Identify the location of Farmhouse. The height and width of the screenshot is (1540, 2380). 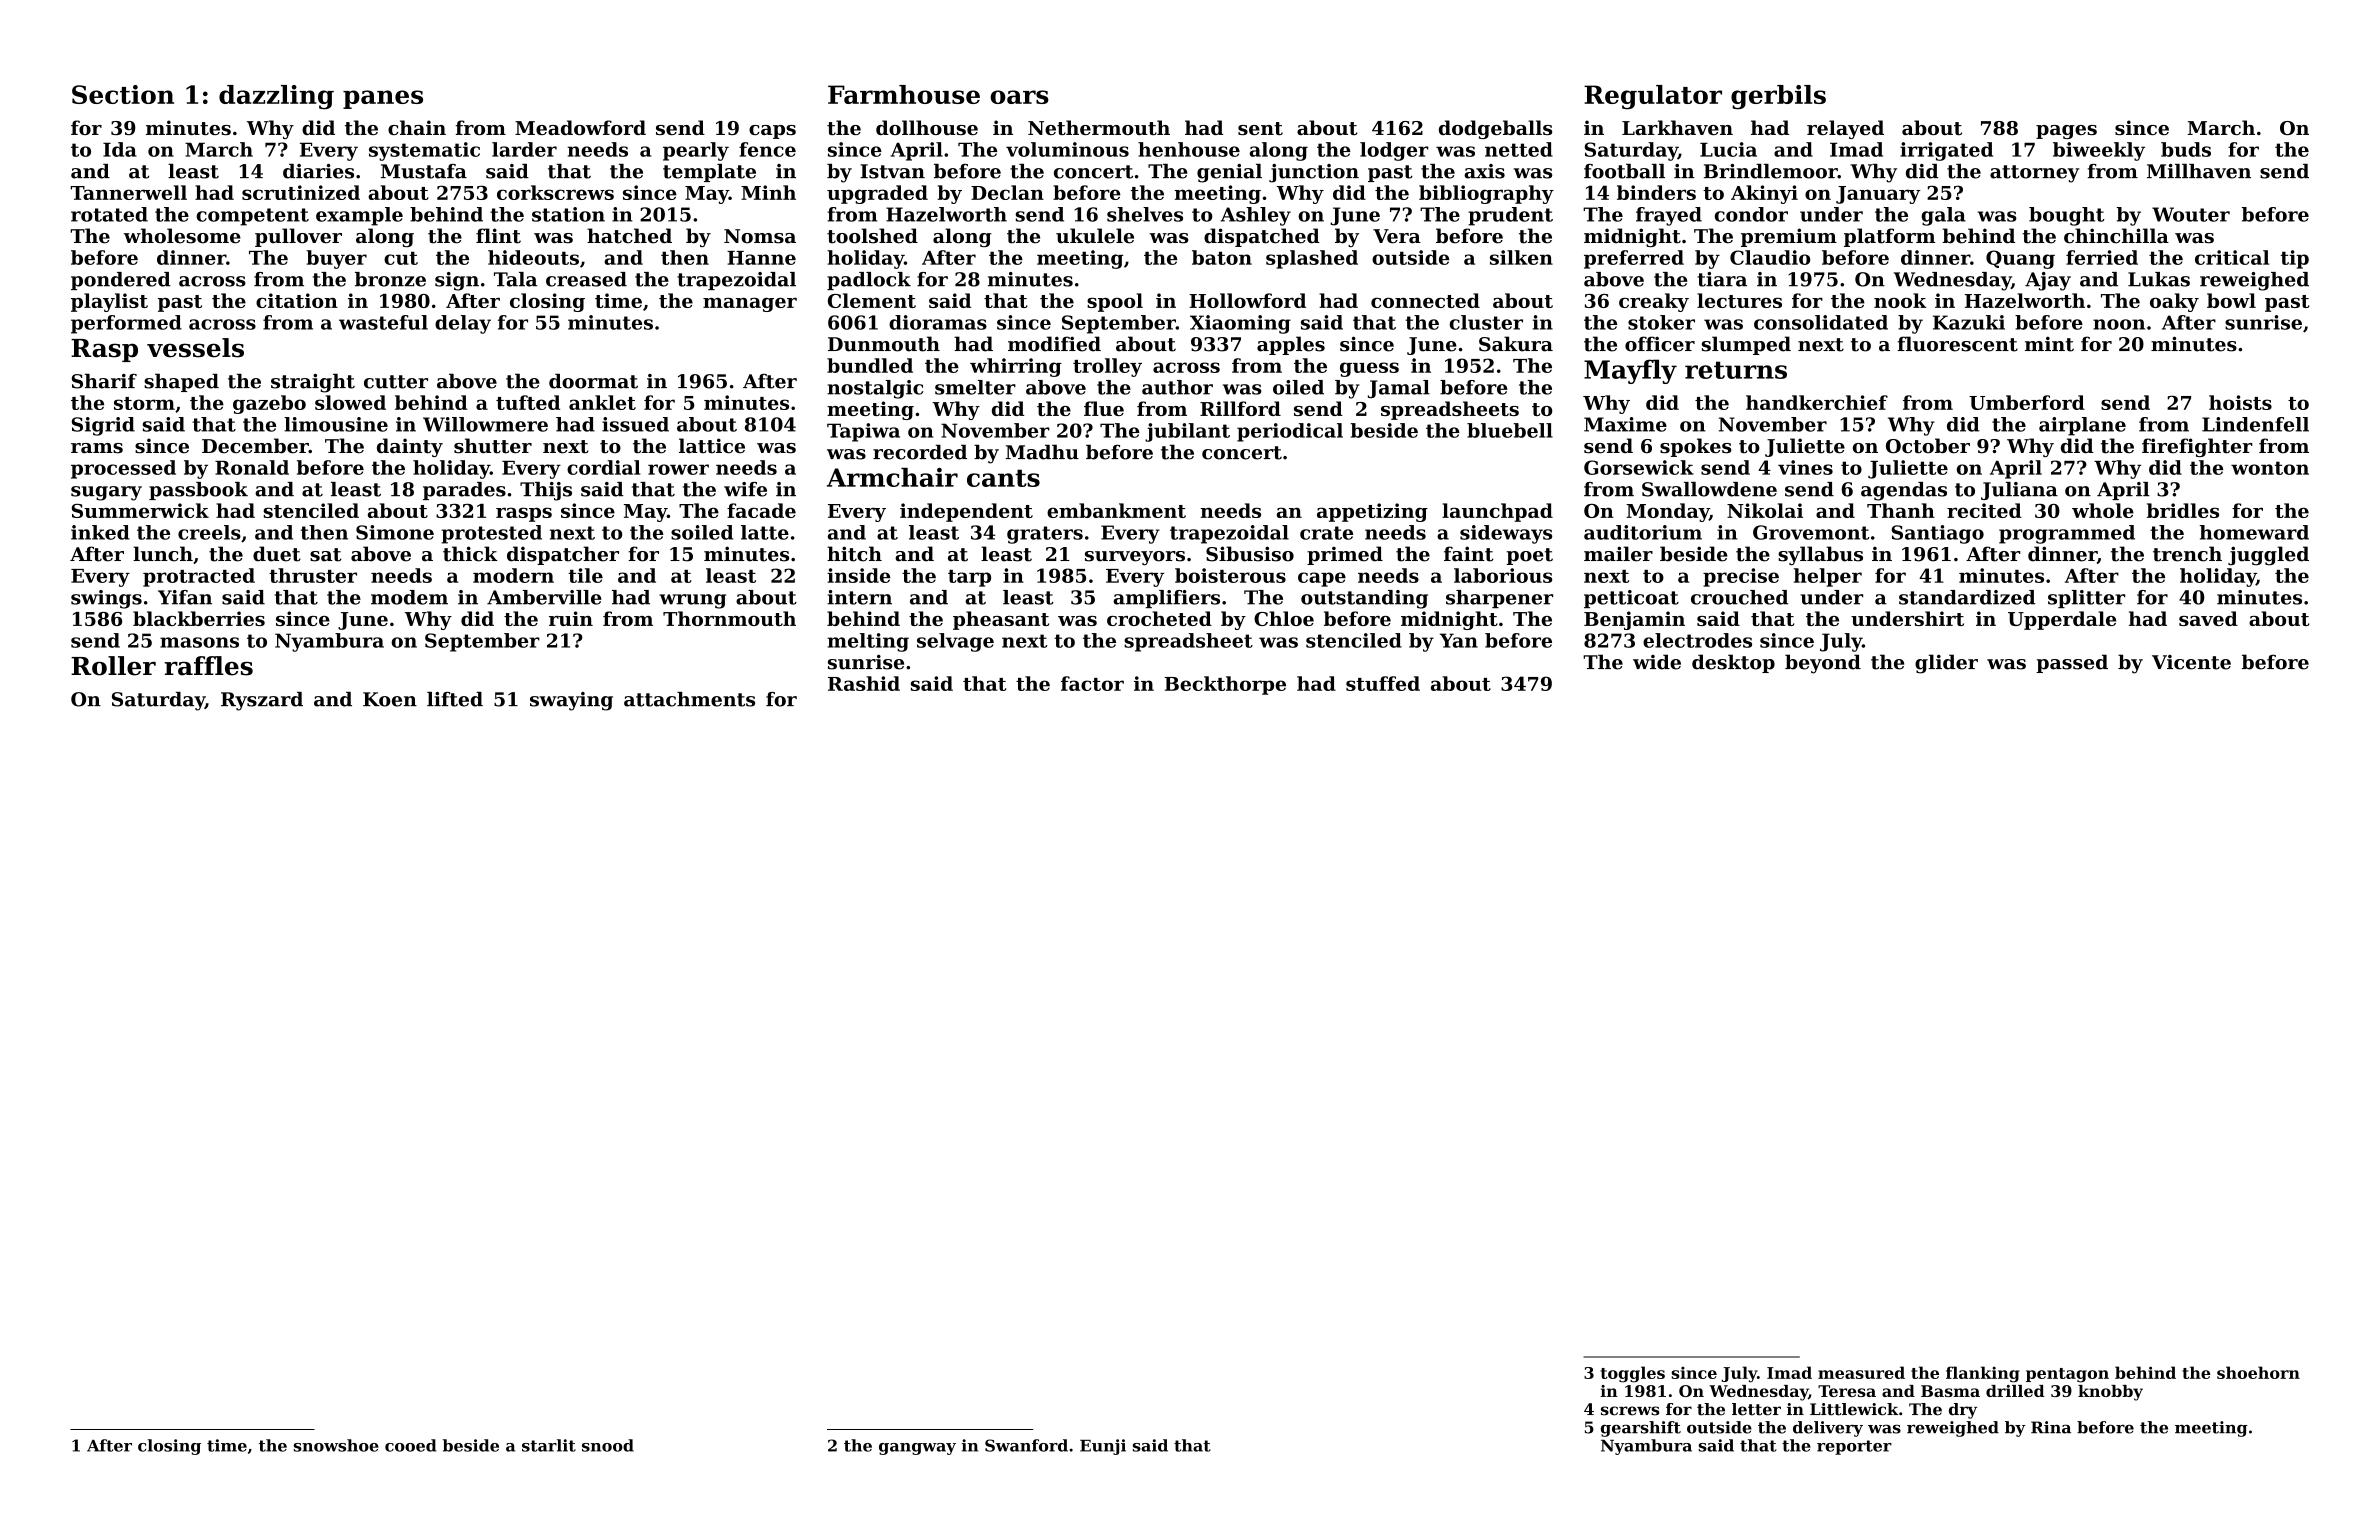
(904, 94).
